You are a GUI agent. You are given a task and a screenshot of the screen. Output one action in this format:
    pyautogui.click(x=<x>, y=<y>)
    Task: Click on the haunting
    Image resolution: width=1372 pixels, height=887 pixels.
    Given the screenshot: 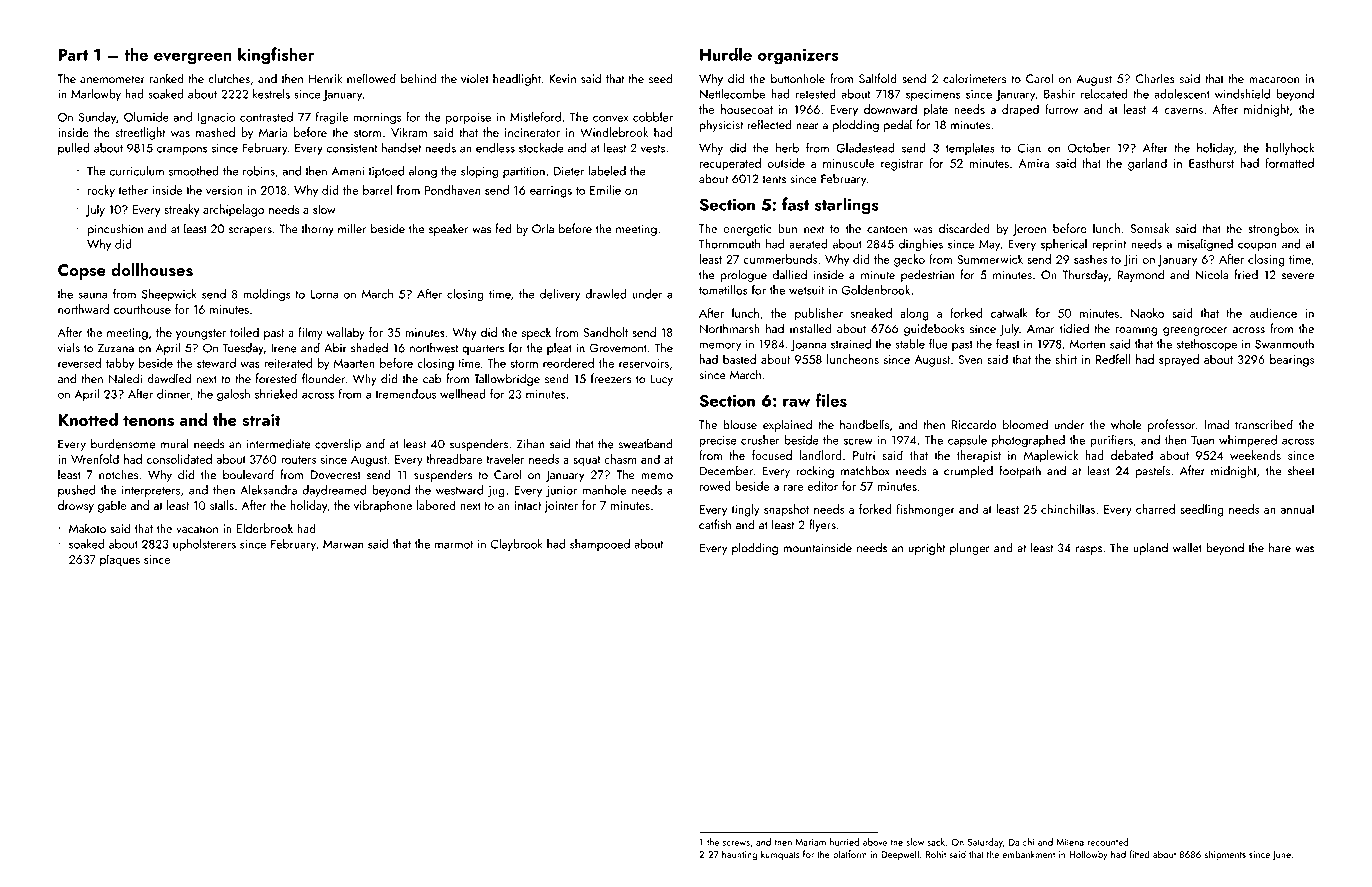 What is the action you would take?
    pyautogui.click(x=739, y=855)
